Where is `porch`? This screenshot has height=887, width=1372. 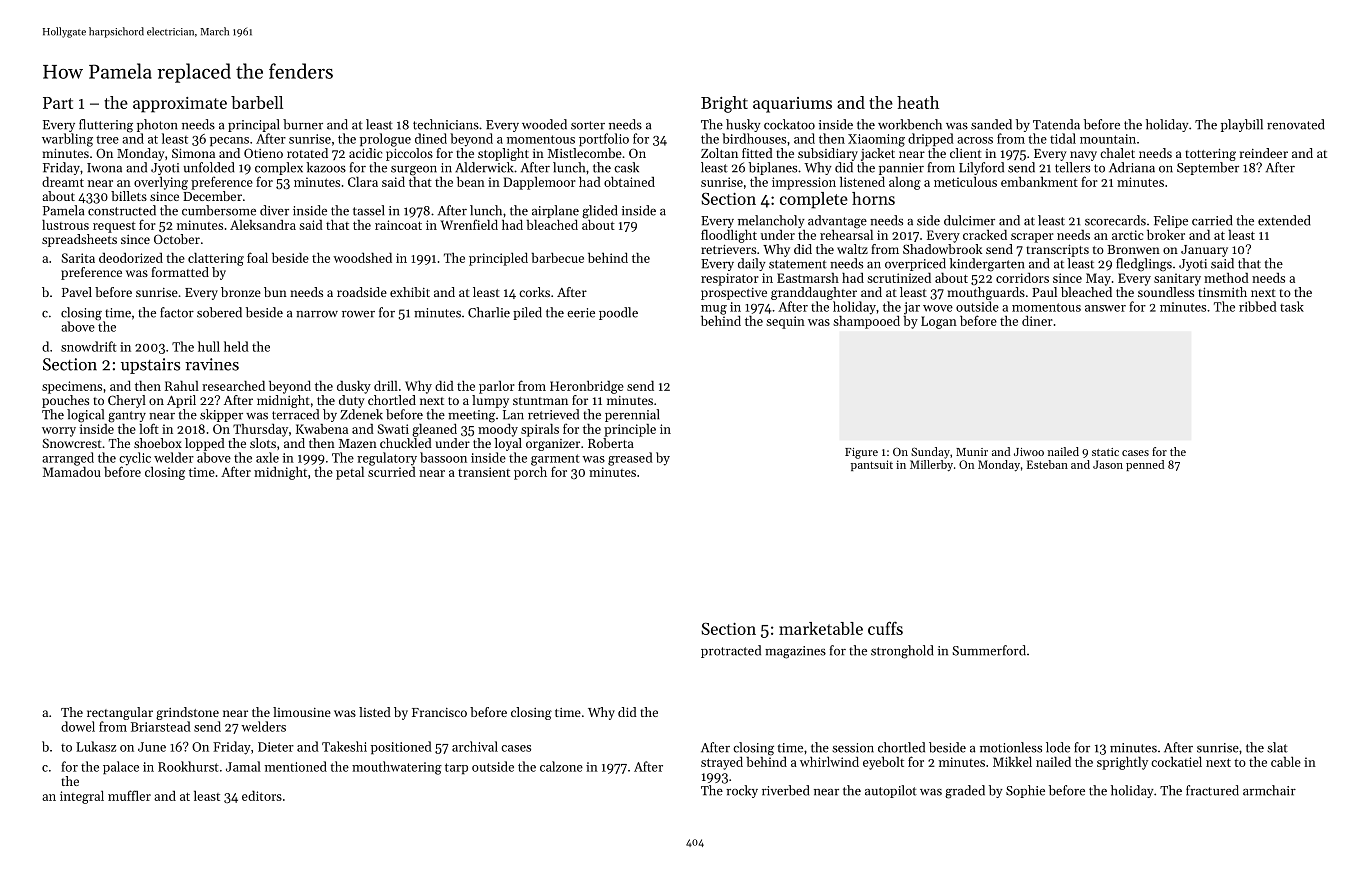 porch is located at coordinates (530, 473).
